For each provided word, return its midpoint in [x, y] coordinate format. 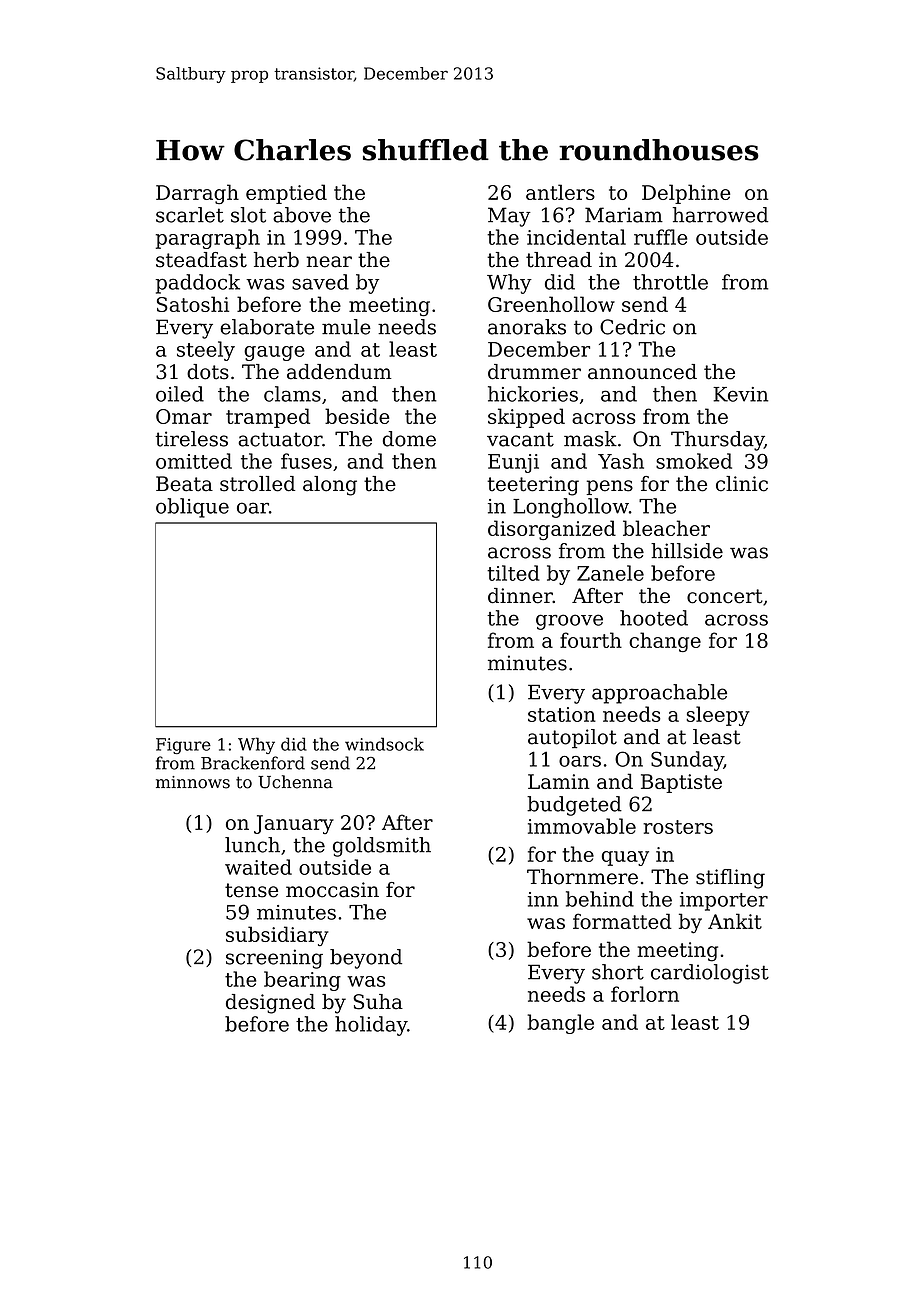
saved [320, 282]
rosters [678, 827]
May [509, 217]
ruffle [661, 237]
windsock [384, 744]
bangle [560, 1024]
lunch [252, 845]
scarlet [190, 215]
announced [642, 372]
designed [270, 1004]
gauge [274, 353]
